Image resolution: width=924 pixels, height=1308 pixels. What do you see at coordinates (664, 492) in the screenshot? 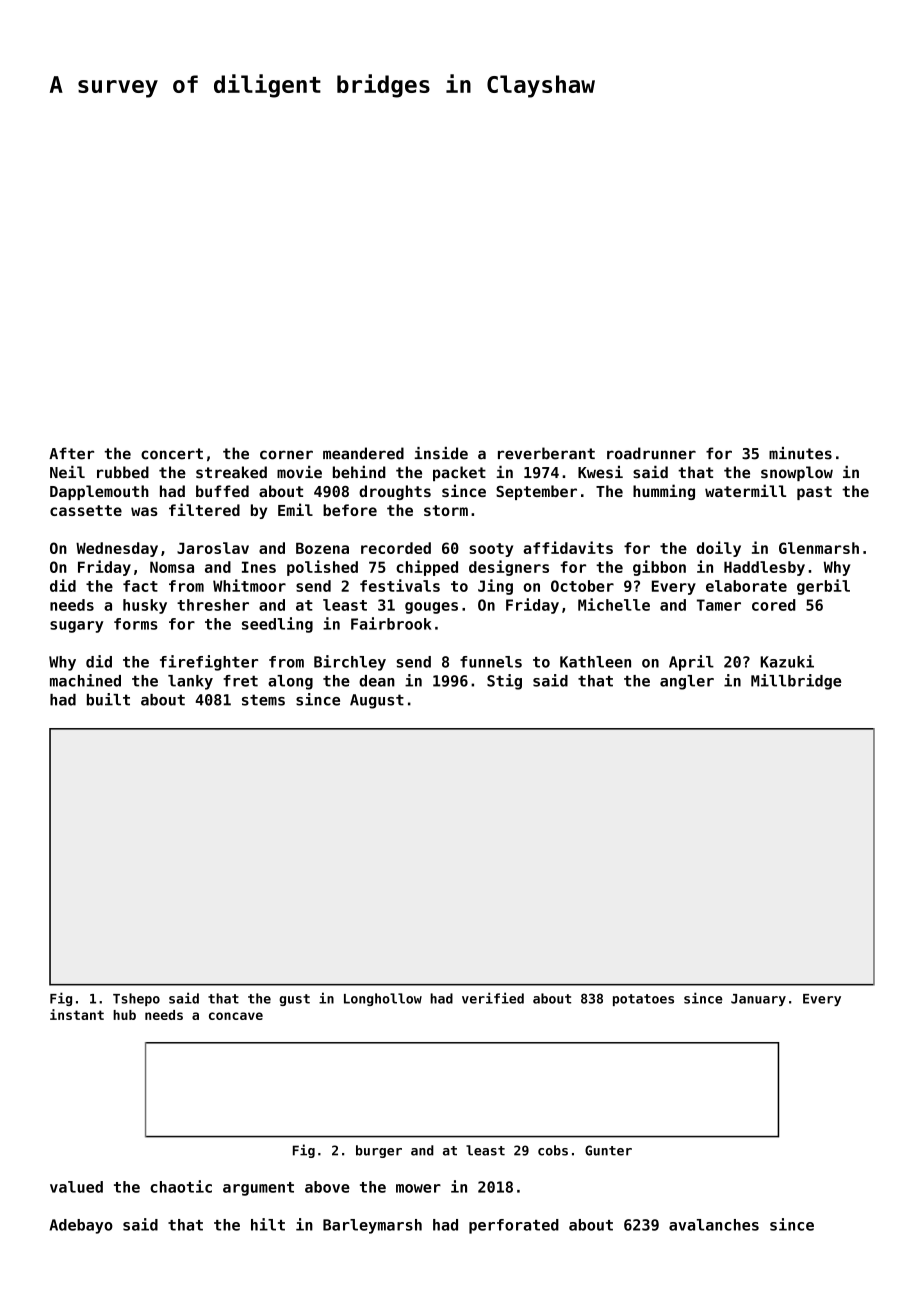
I see `humming` at bounding box center [664, 492].
